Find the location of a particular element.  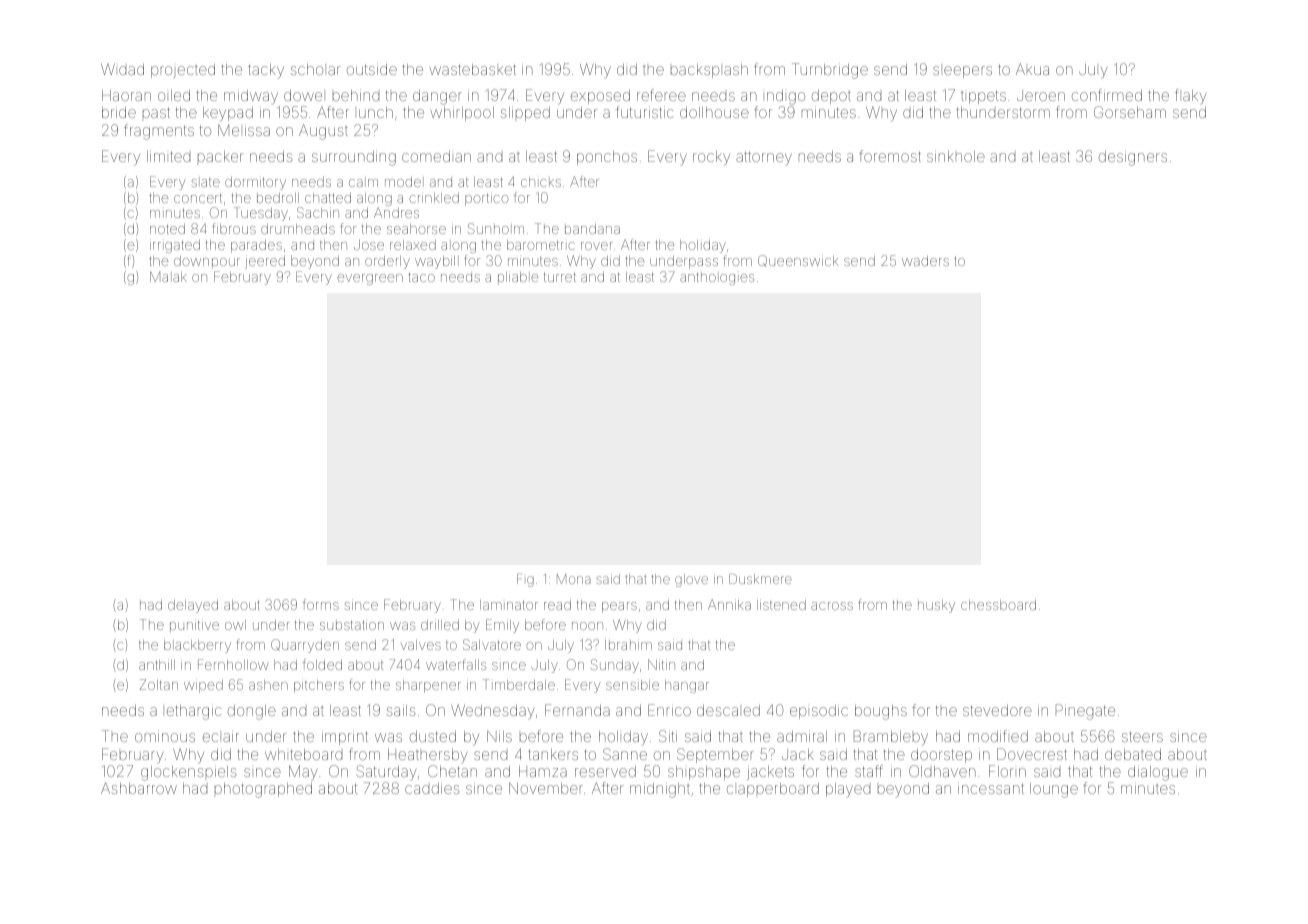

played is located at coordinates (848, 790).
